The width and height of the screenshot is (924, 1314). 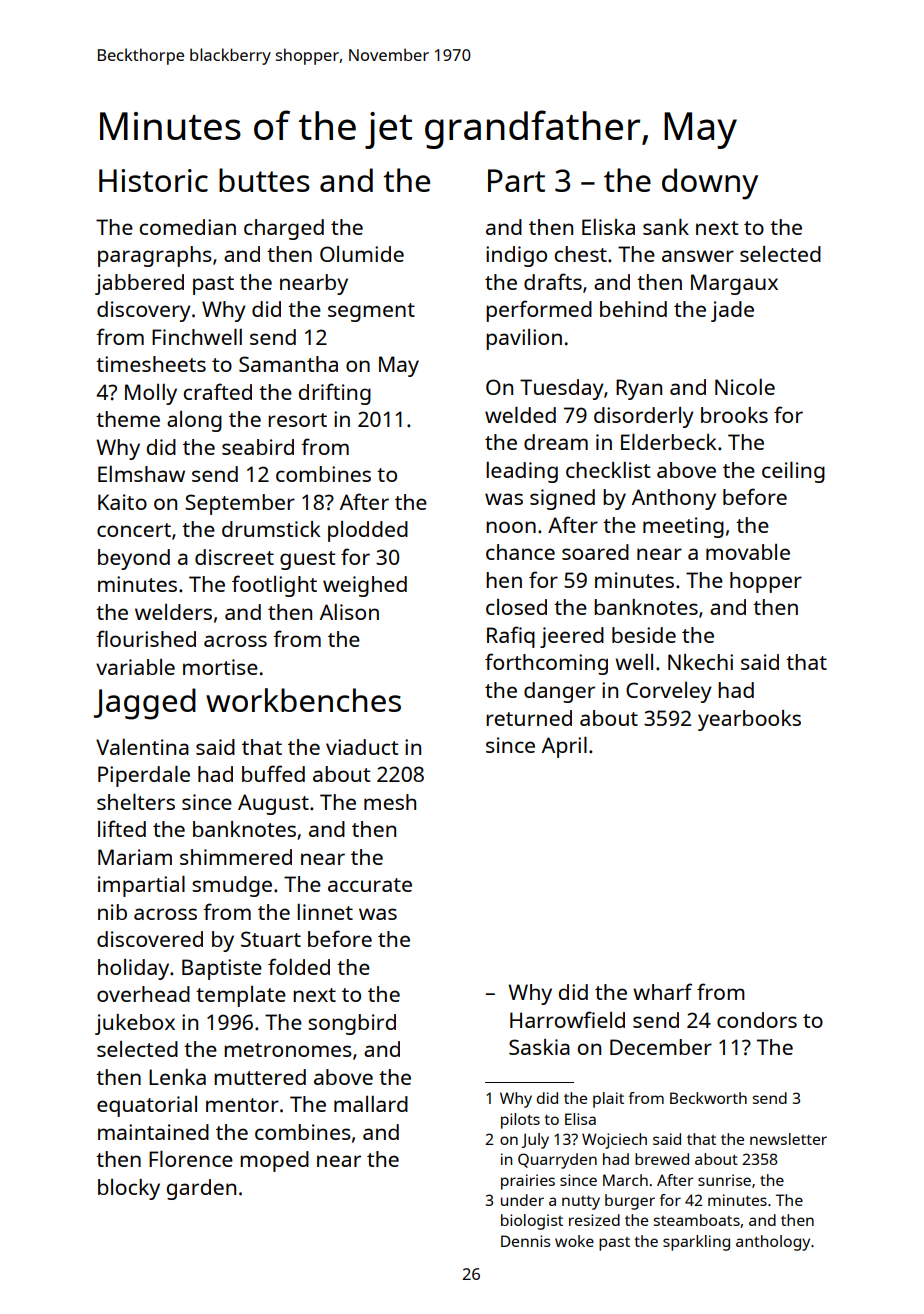 What do you see at coordinates (662, 991) in the screenshot?
I see `wharf` at bounding box center [662, 991].
